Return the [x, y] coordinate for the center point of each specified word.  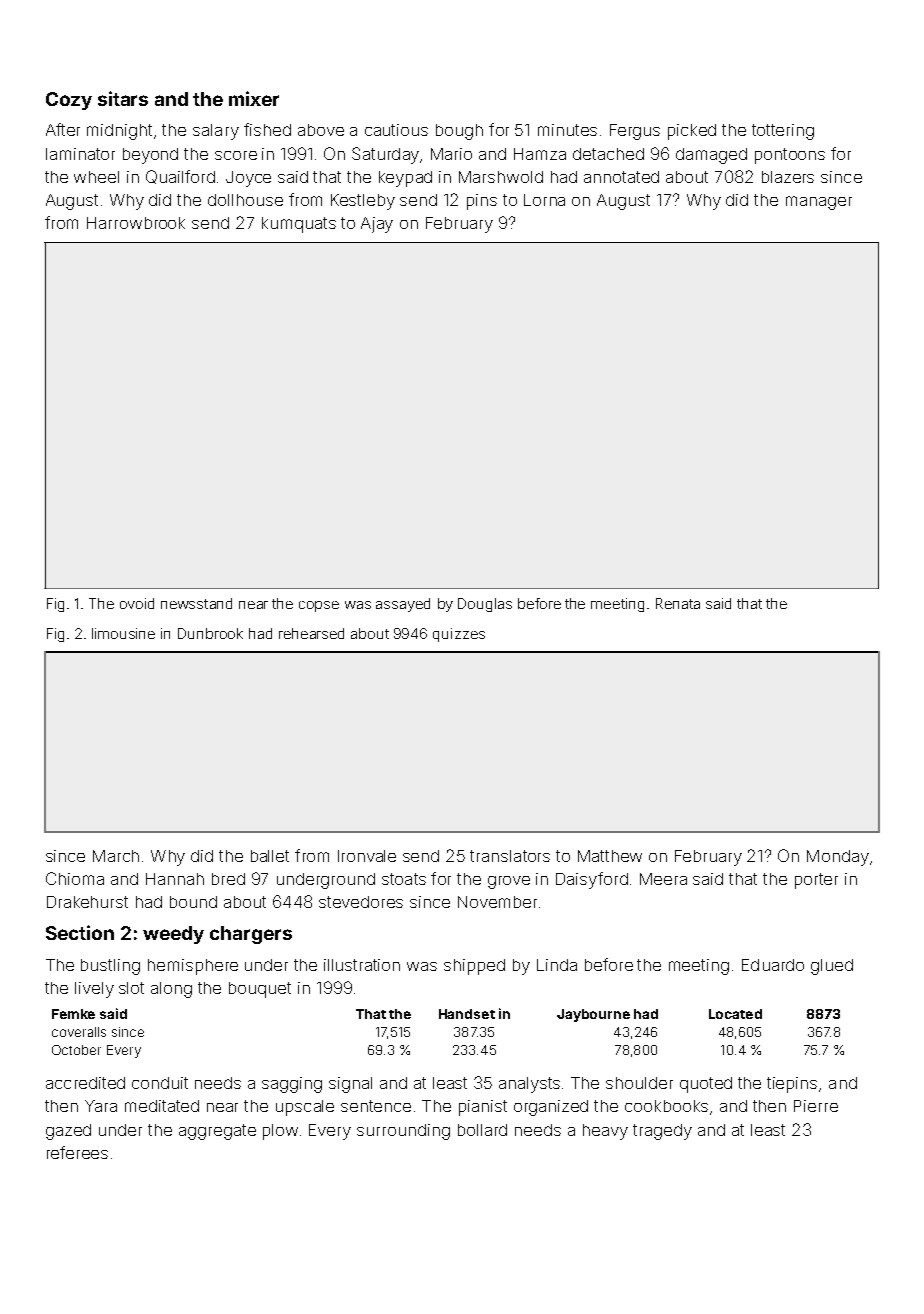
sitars [123, 98]
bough [459, 132]
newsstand [196, 603]
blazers [788, 177]
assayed [403, 605]
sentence [376, 1106]
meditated [162, 1106]
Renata [678, 603]
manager [819, 203]
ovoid [137, 603]
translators [510, 856]
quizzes [459, 635]
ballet [270, 856]
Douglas [485, 605]
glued [832, 967]
